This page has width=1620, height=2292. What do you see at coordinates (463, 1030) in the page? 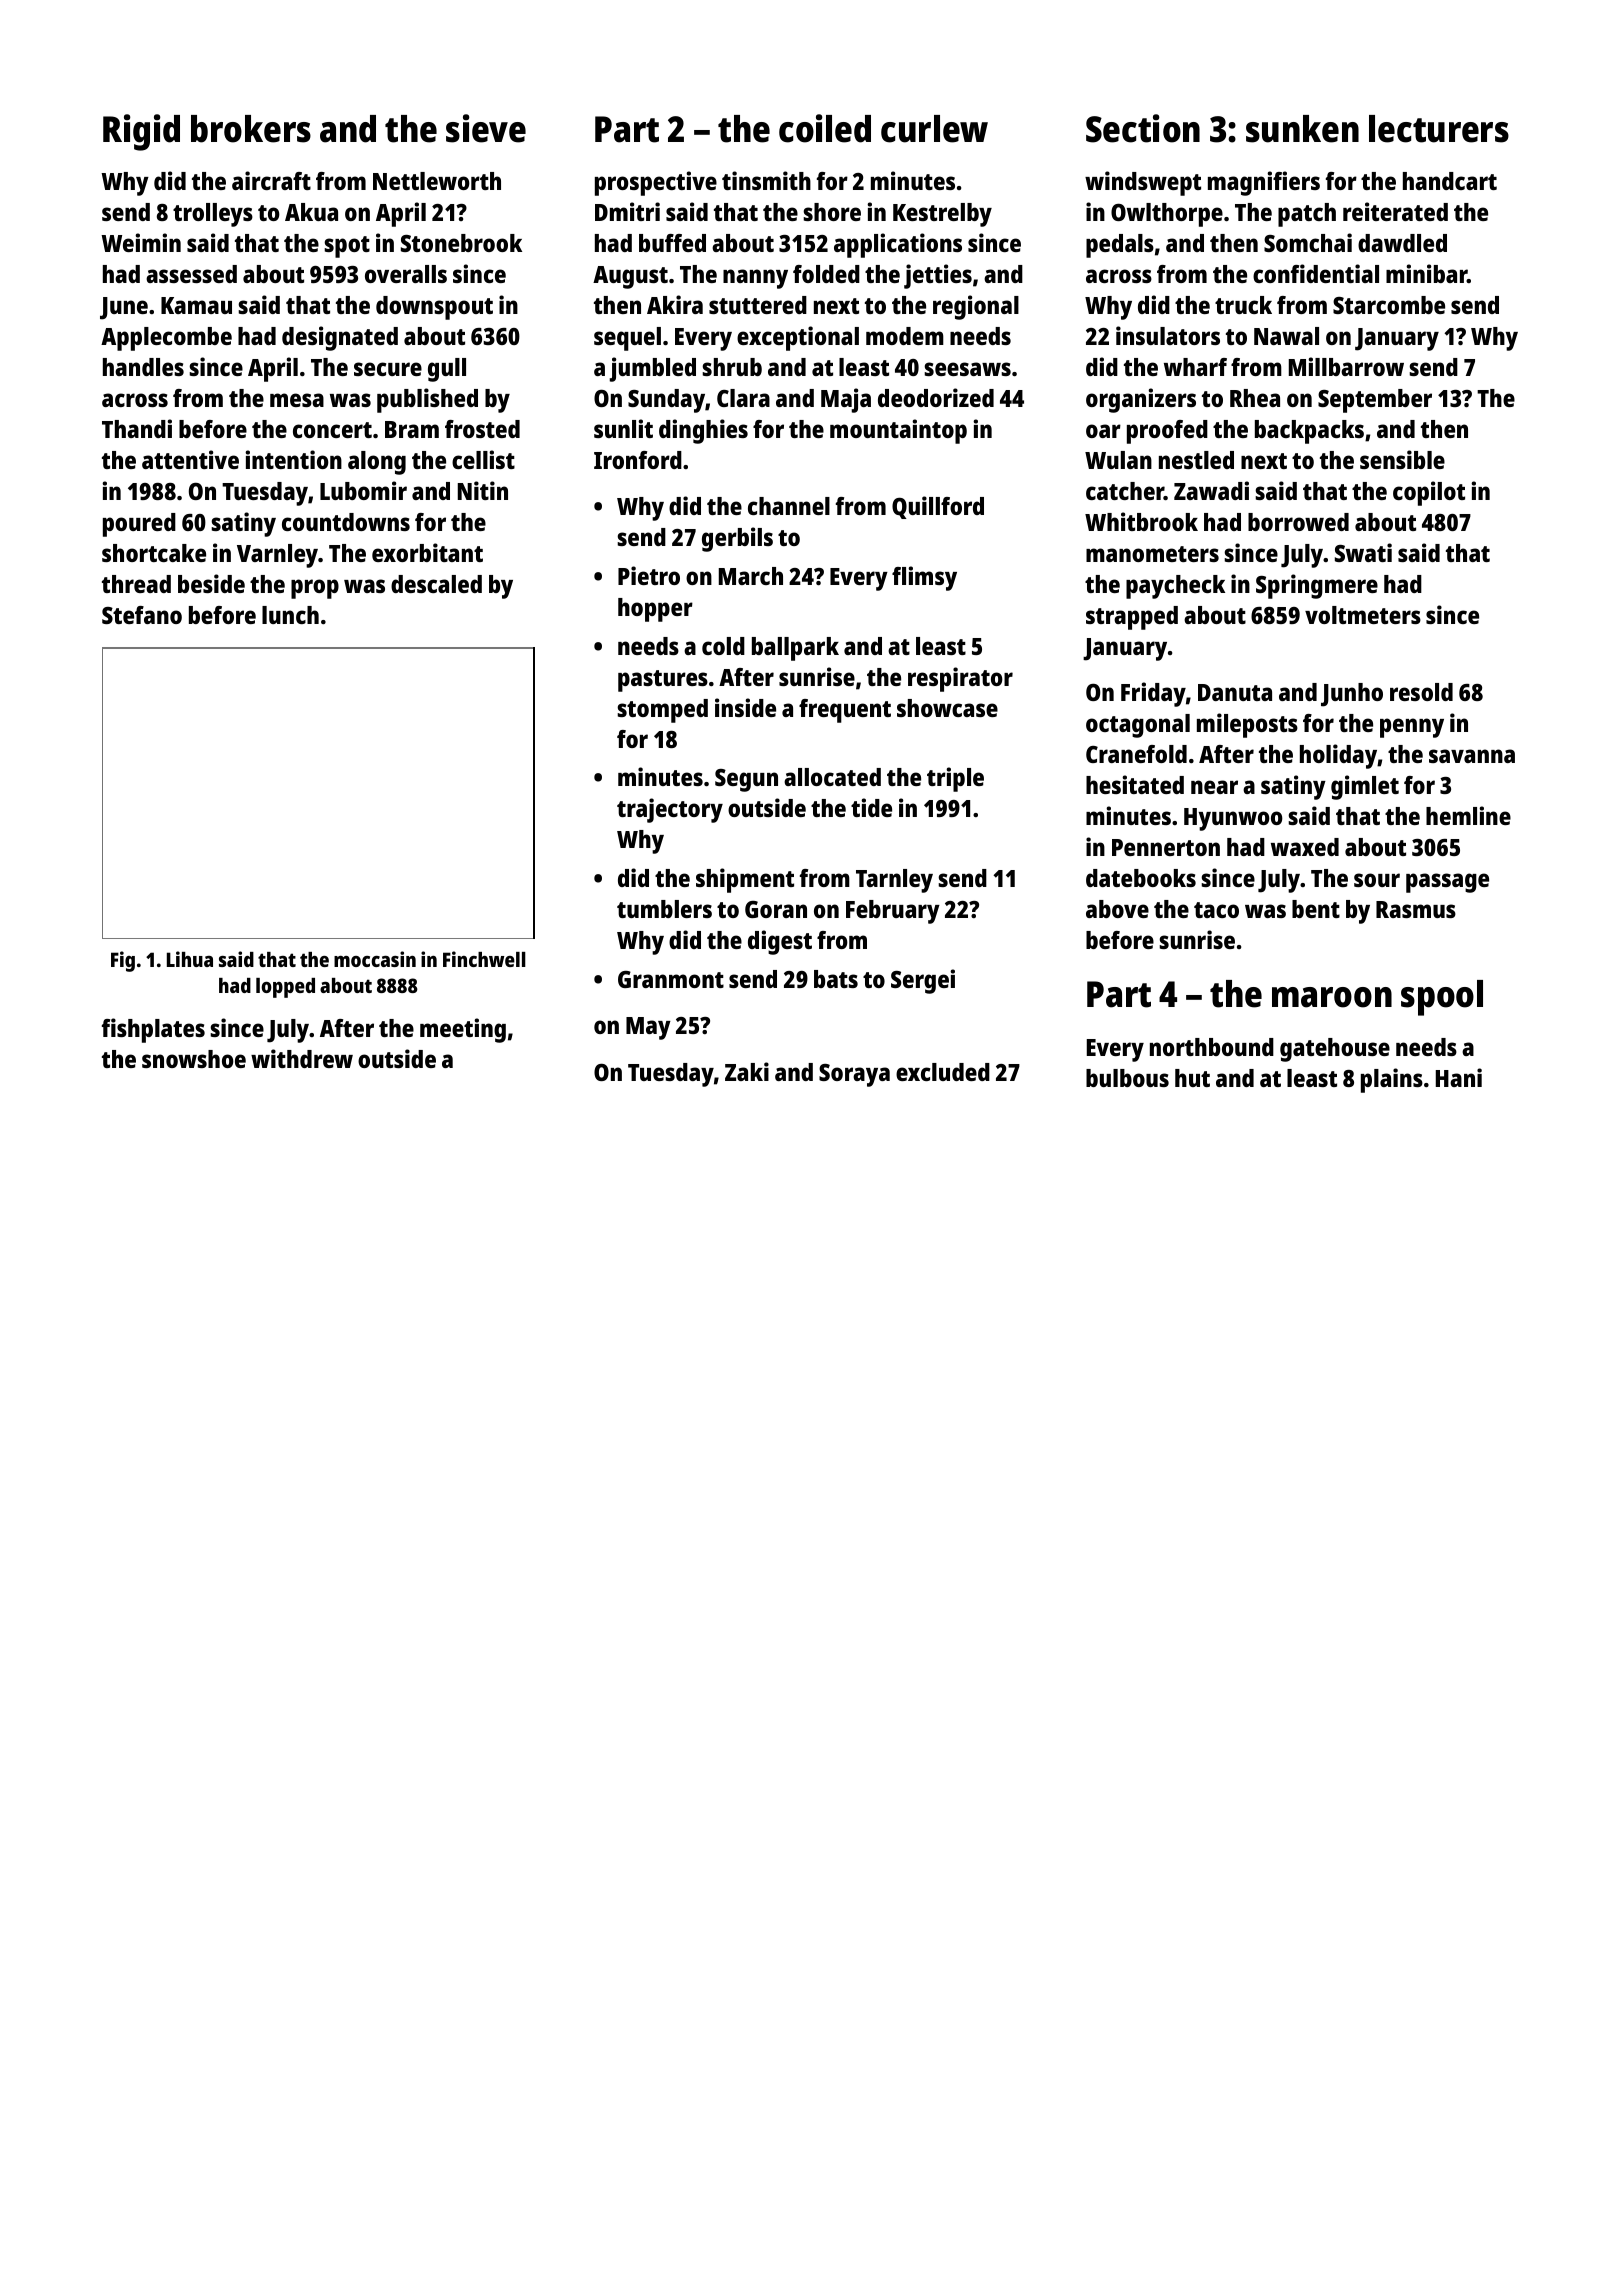
I see `meeting` at bounding box center [463, 1030].
